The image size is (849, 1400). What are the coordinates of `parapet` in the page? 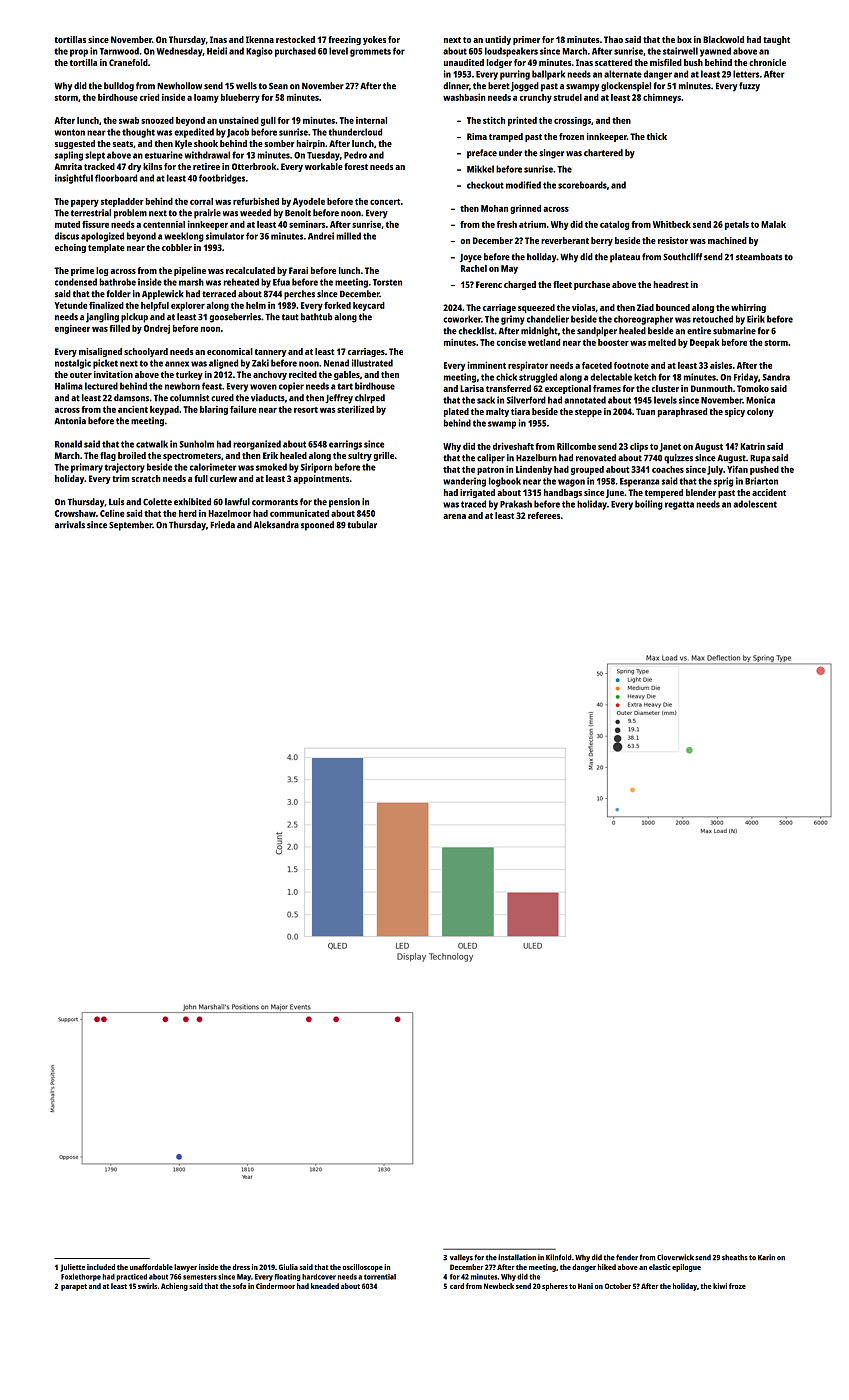 It's located at (74, 1287).
